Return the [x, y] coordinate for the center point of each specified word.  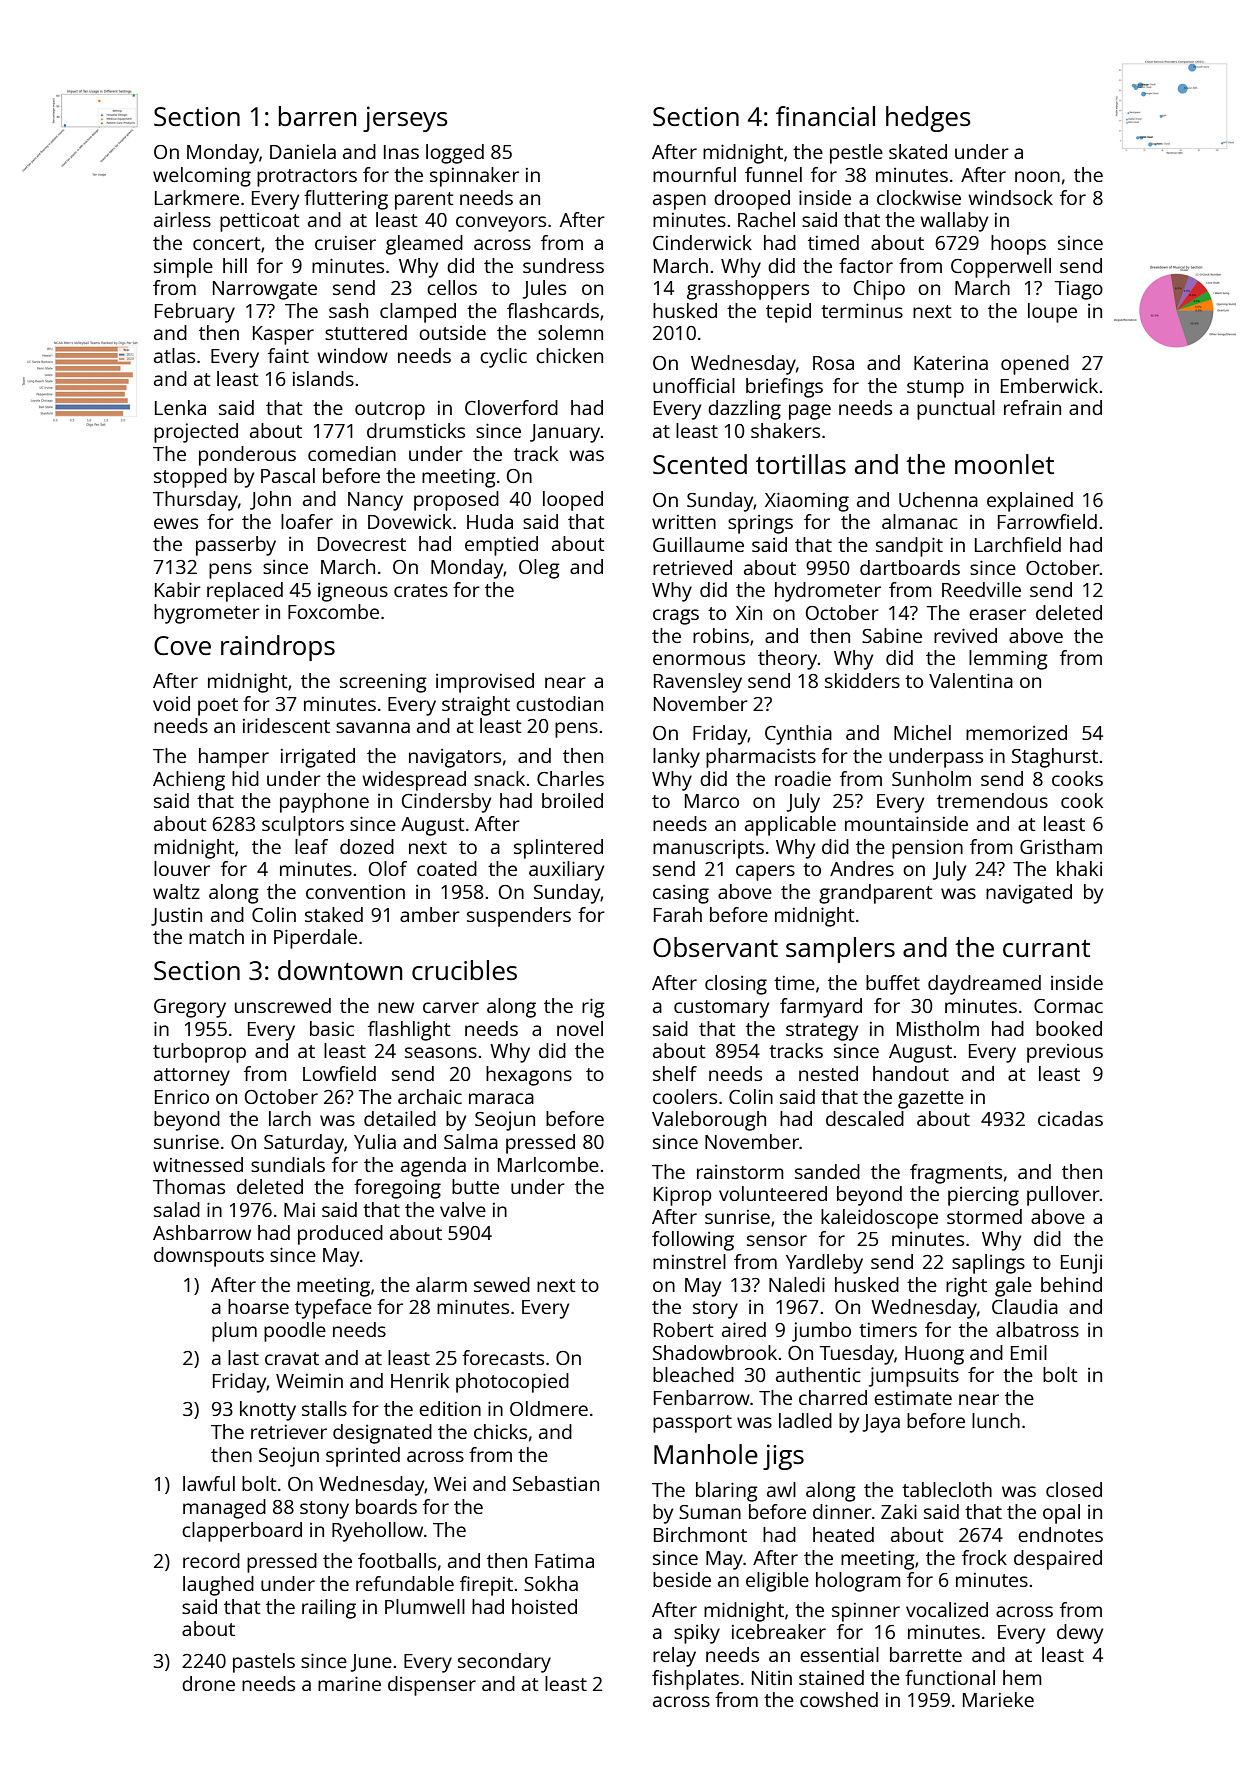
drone [208, 1683]
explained [1030, 502]
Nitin [772, 1678]
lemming [1008, 660]
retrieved [692, 567]
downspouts [209, 1257]
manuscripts [708, 849]
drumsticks [416, 430]
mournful [694, 174]
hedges [928, 119]
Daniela [303, 151]
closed [1074, 1489]
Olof [388, 868]
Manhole [706, 1454]
